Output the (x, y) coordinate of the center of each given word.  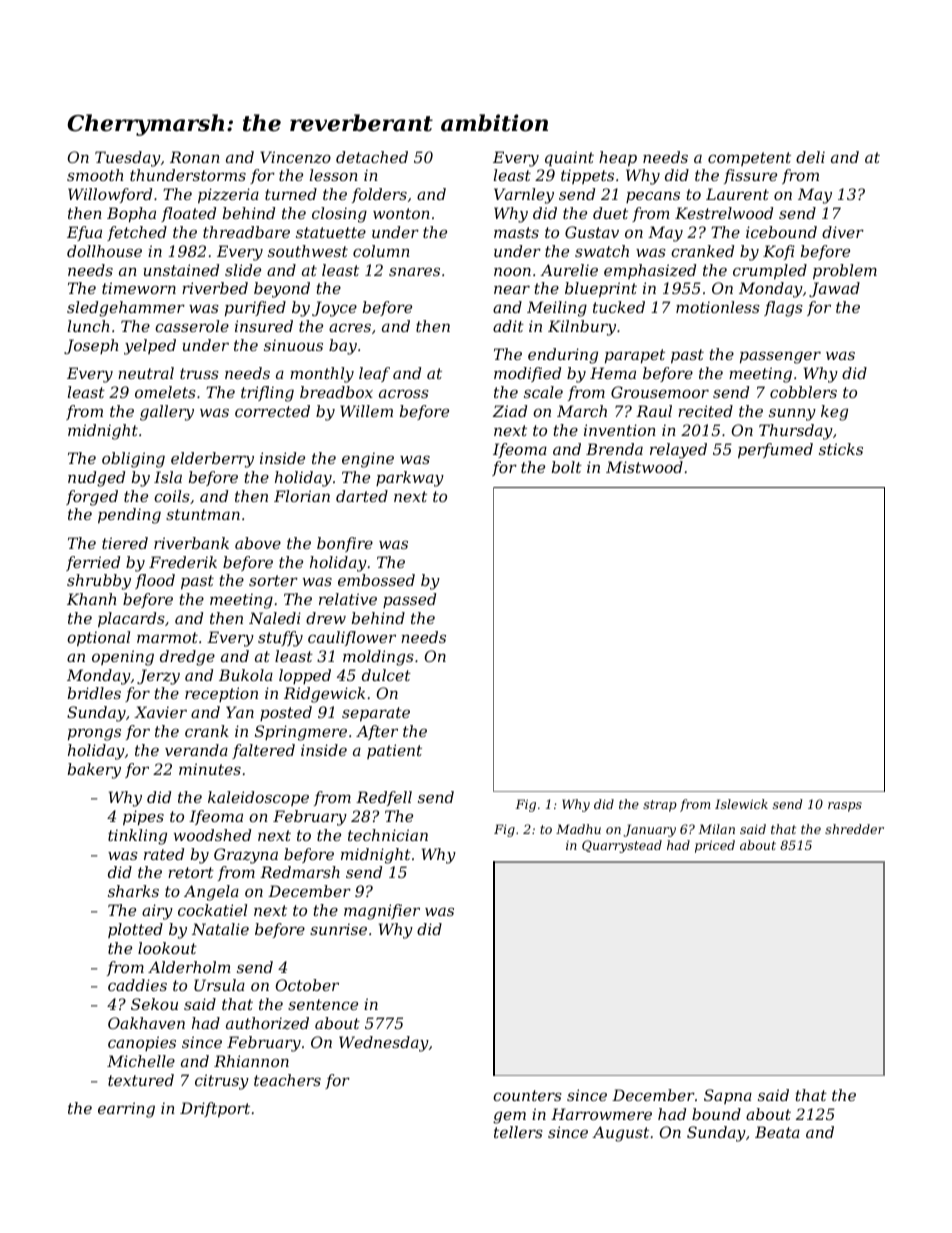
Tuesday (128, 159)
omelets (165, 392)
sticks (841, 449)
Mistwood (644, 467)
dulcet (386, 675)
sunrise (338, 929)
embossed (376, 580)
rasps (845, 807)
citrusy (222, 1082)
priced (715, 846)
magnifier (382, 912)
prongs (94, 734)
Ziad (510, 411)
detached (372, 157)
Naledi (275, 618)
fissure (750, 176)
